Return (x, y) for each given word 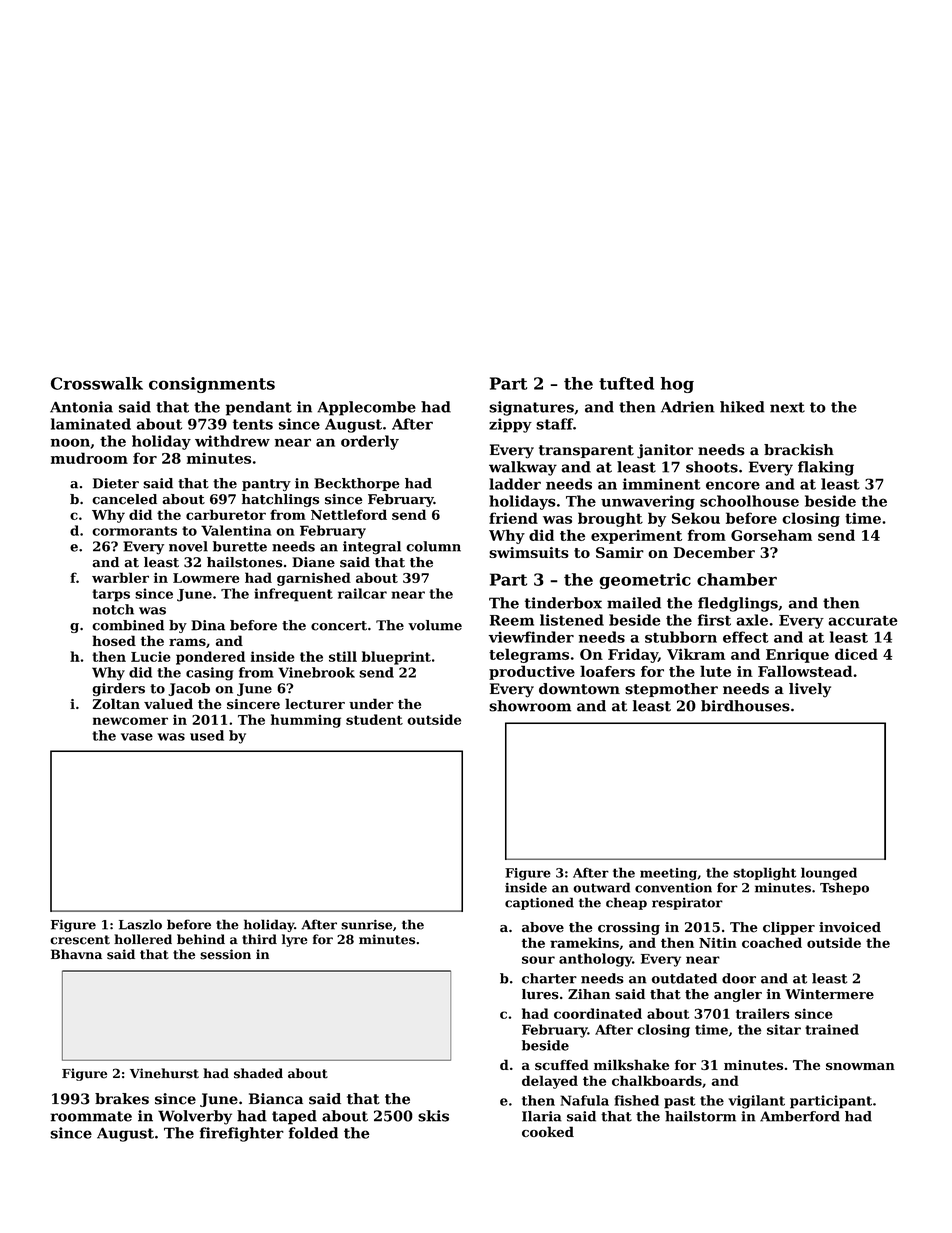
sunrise (366, 925)
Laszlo (140, 924)
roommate (91, 1116)
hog (677, 385)
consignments (212, 385)
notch (113, 609)
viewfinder (531, 637)
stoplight (764, 874)
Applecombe (366, 408)
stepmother (671, 690)
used (207, 735)
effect (746, 637)
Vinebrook (316, 672)
